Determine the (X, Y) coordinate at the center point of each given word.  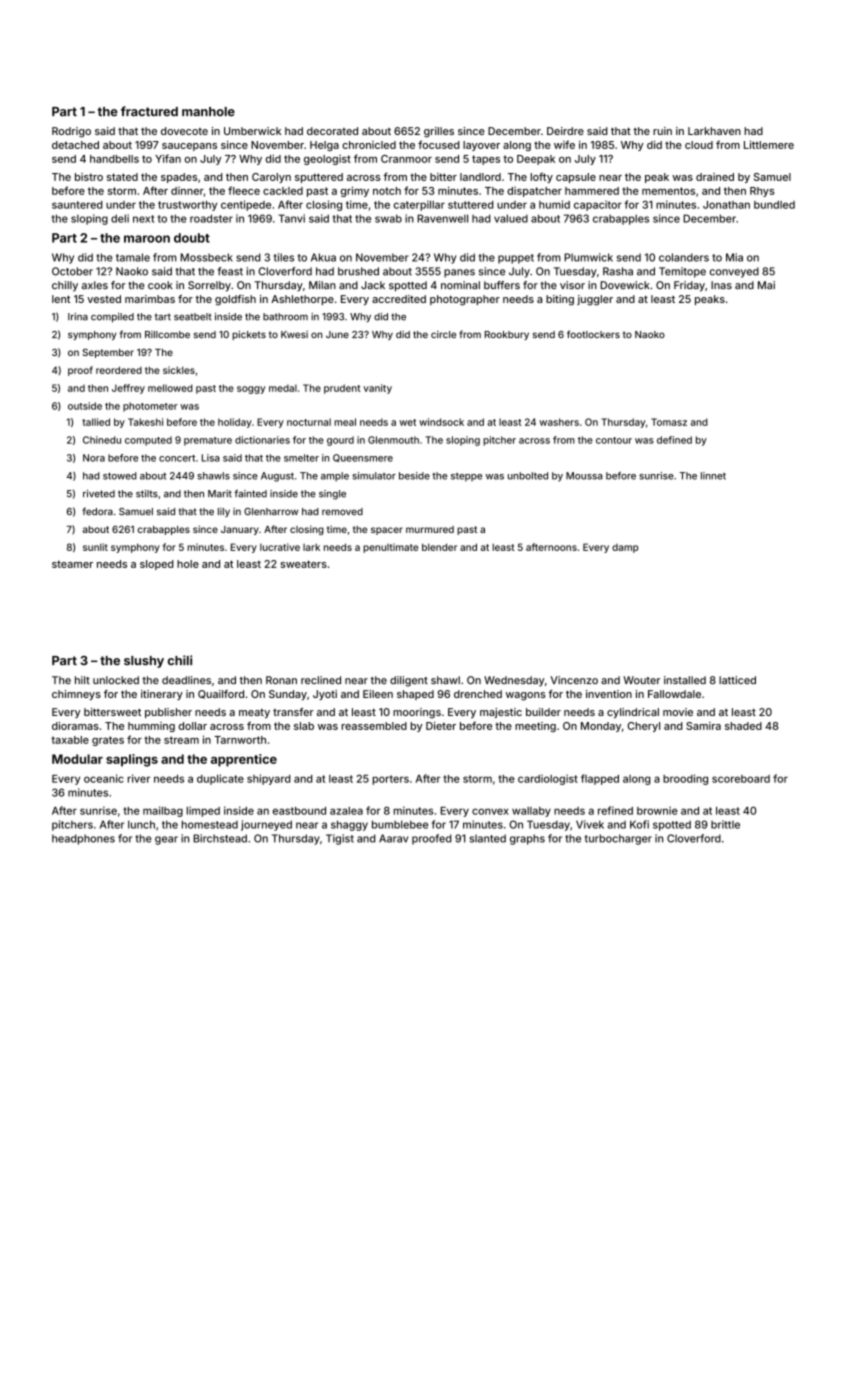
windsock (441, 422)
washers (559, 422)
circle (443, 334)
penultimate (390, 548)
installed (685, 680)
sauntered (77, 205)
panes (459, 273)
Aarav (393, 838)
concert (177, 458)
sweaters (303, 564)
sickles (179, 370)
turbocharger (618, 839)
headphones (83, 839)
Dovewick (625, 285)
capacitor (598, 205)
